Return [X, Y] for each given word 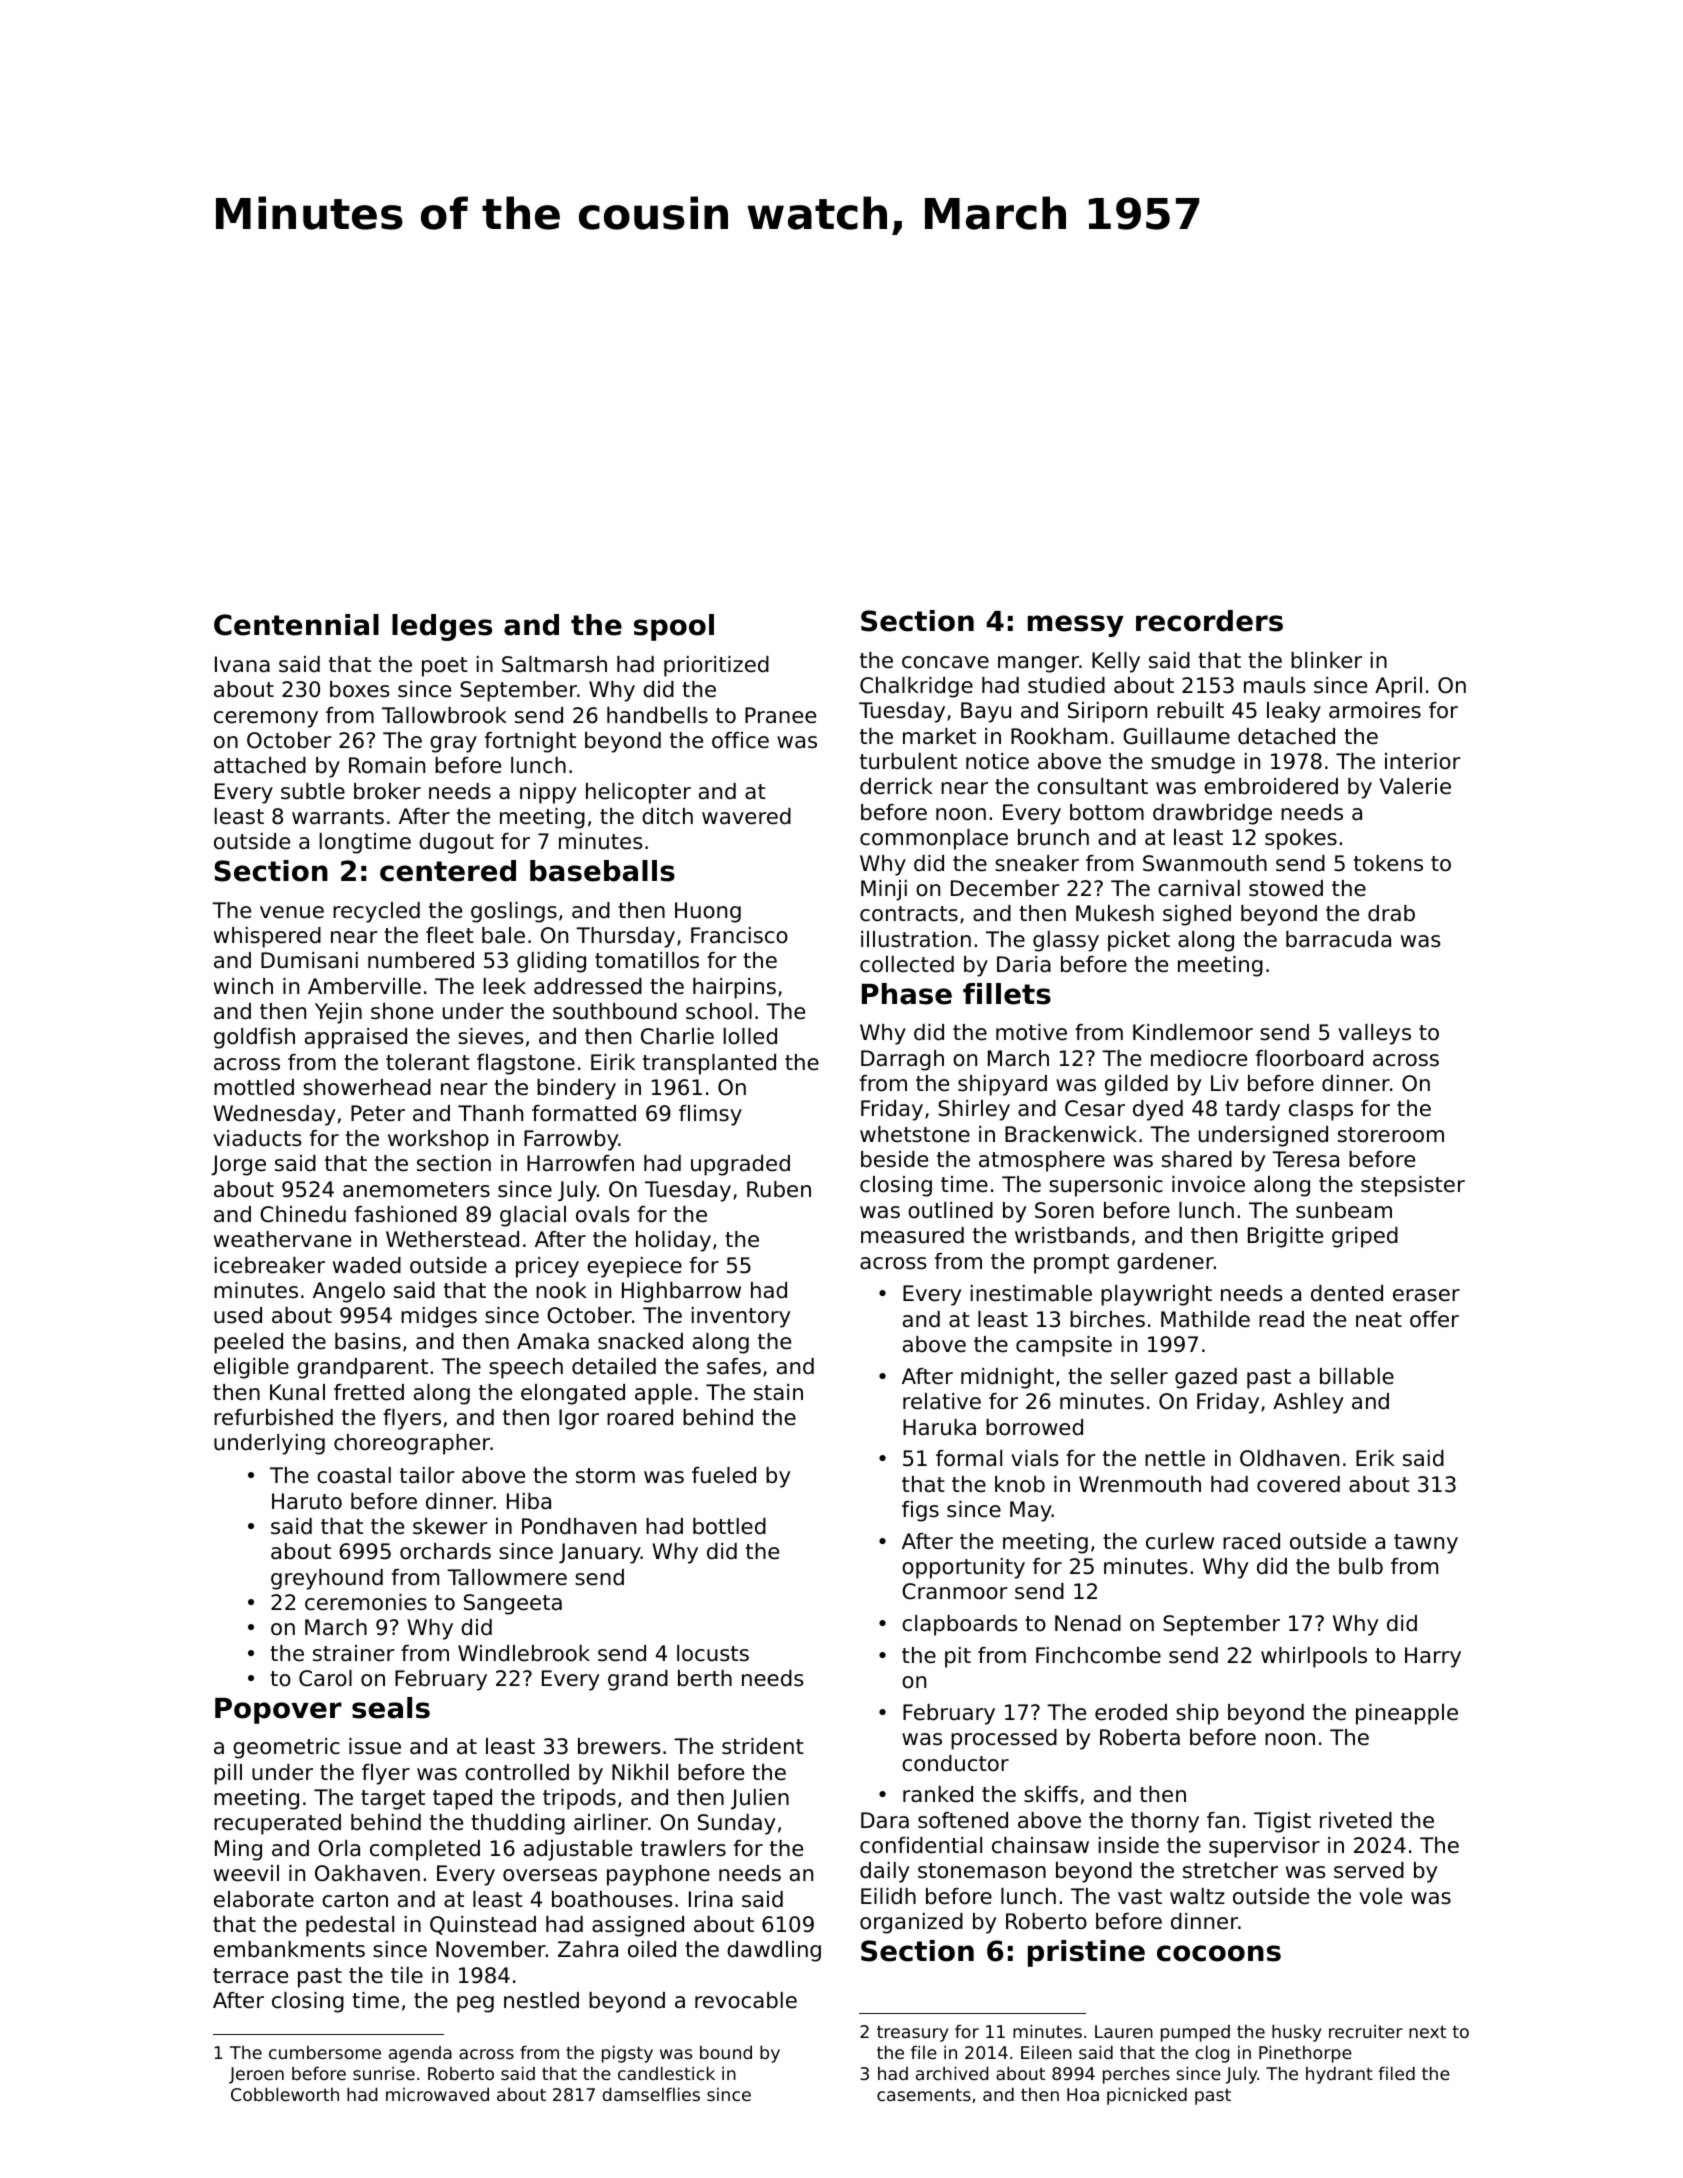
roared [640, 1417]
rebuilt [1190, 710]
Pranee [780, 715]
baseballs [602, 871]
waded [367, 1265]
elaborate [264, 1899]
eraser [1426, 1295]
